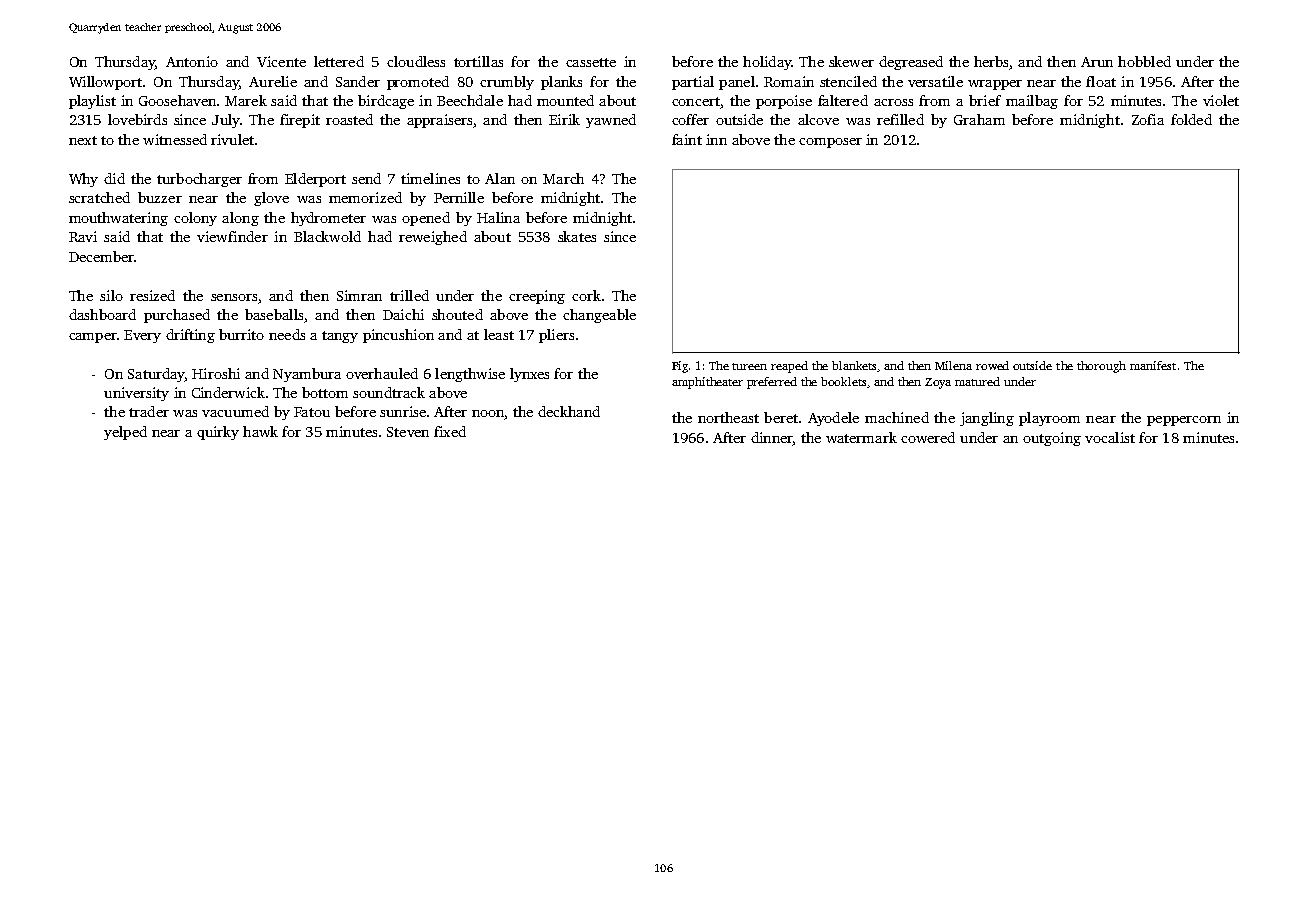  What do you see at coordinates (911, 63) in the page?
I see `degreased` at bounding box center [911, 63].
